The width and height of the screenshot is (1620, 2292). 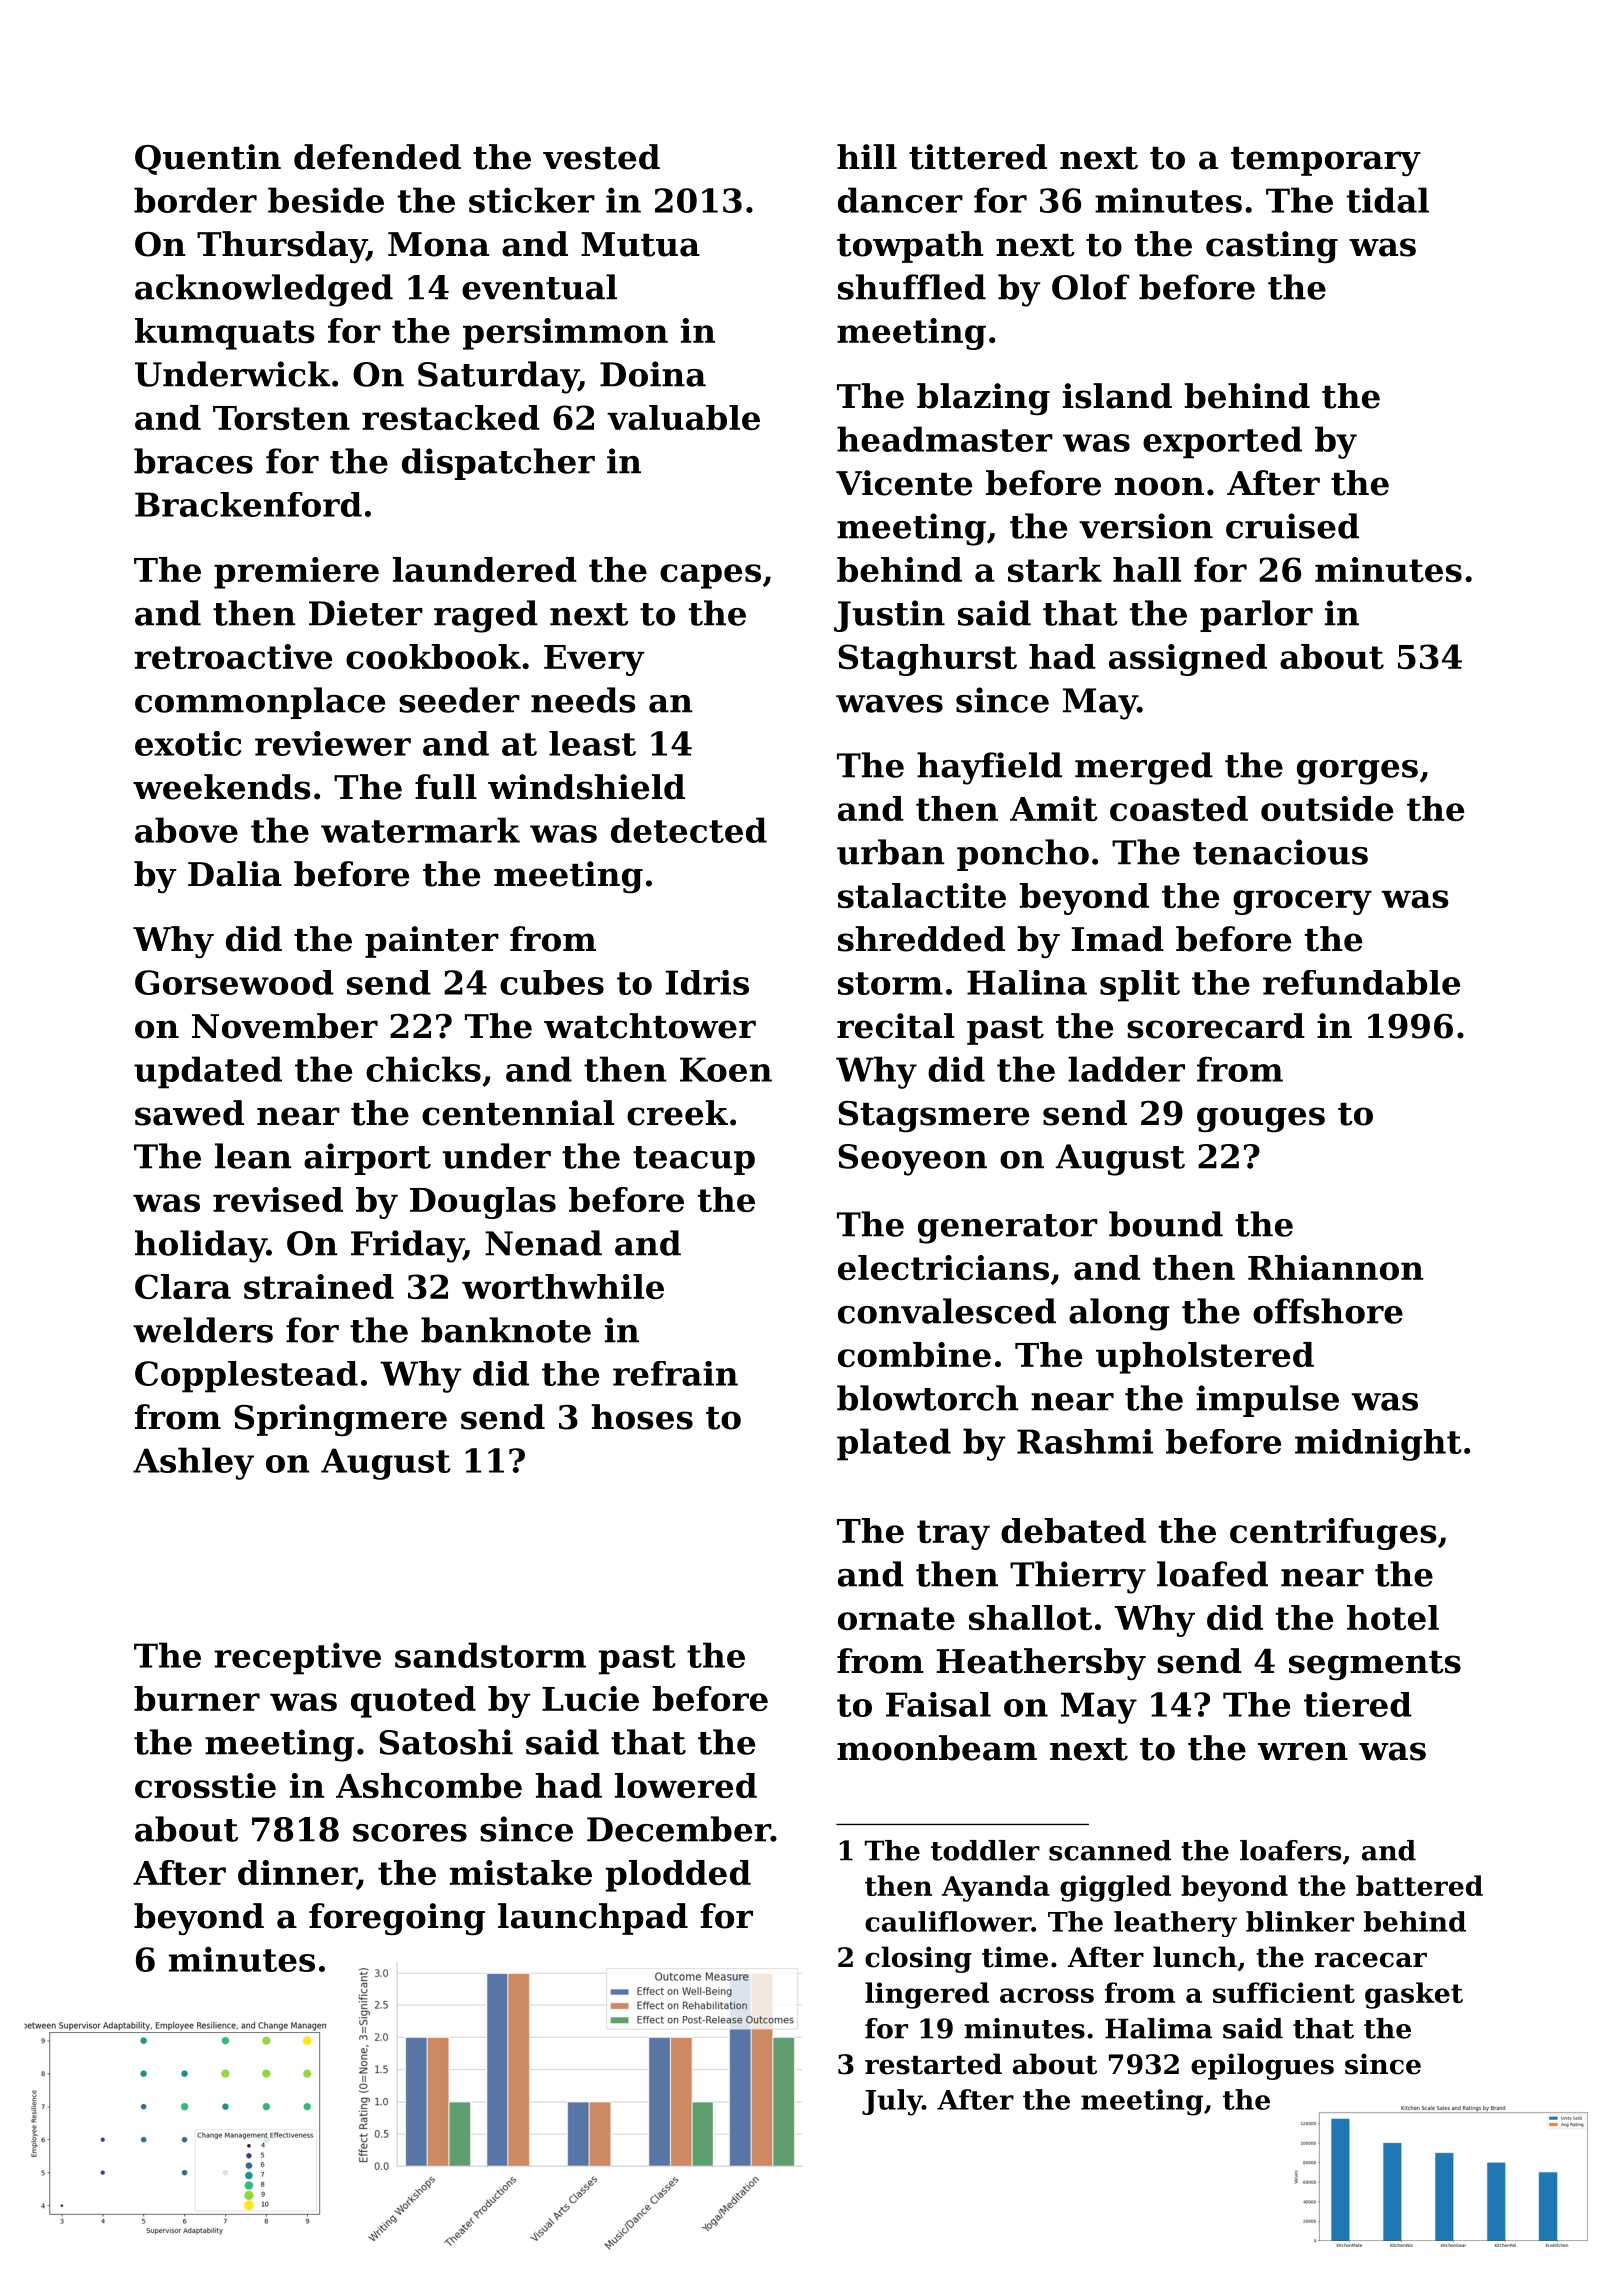 What do you see at coordinates (377, 157) in the screenshot?
I see `defended` at bounding box center [377, 157].
